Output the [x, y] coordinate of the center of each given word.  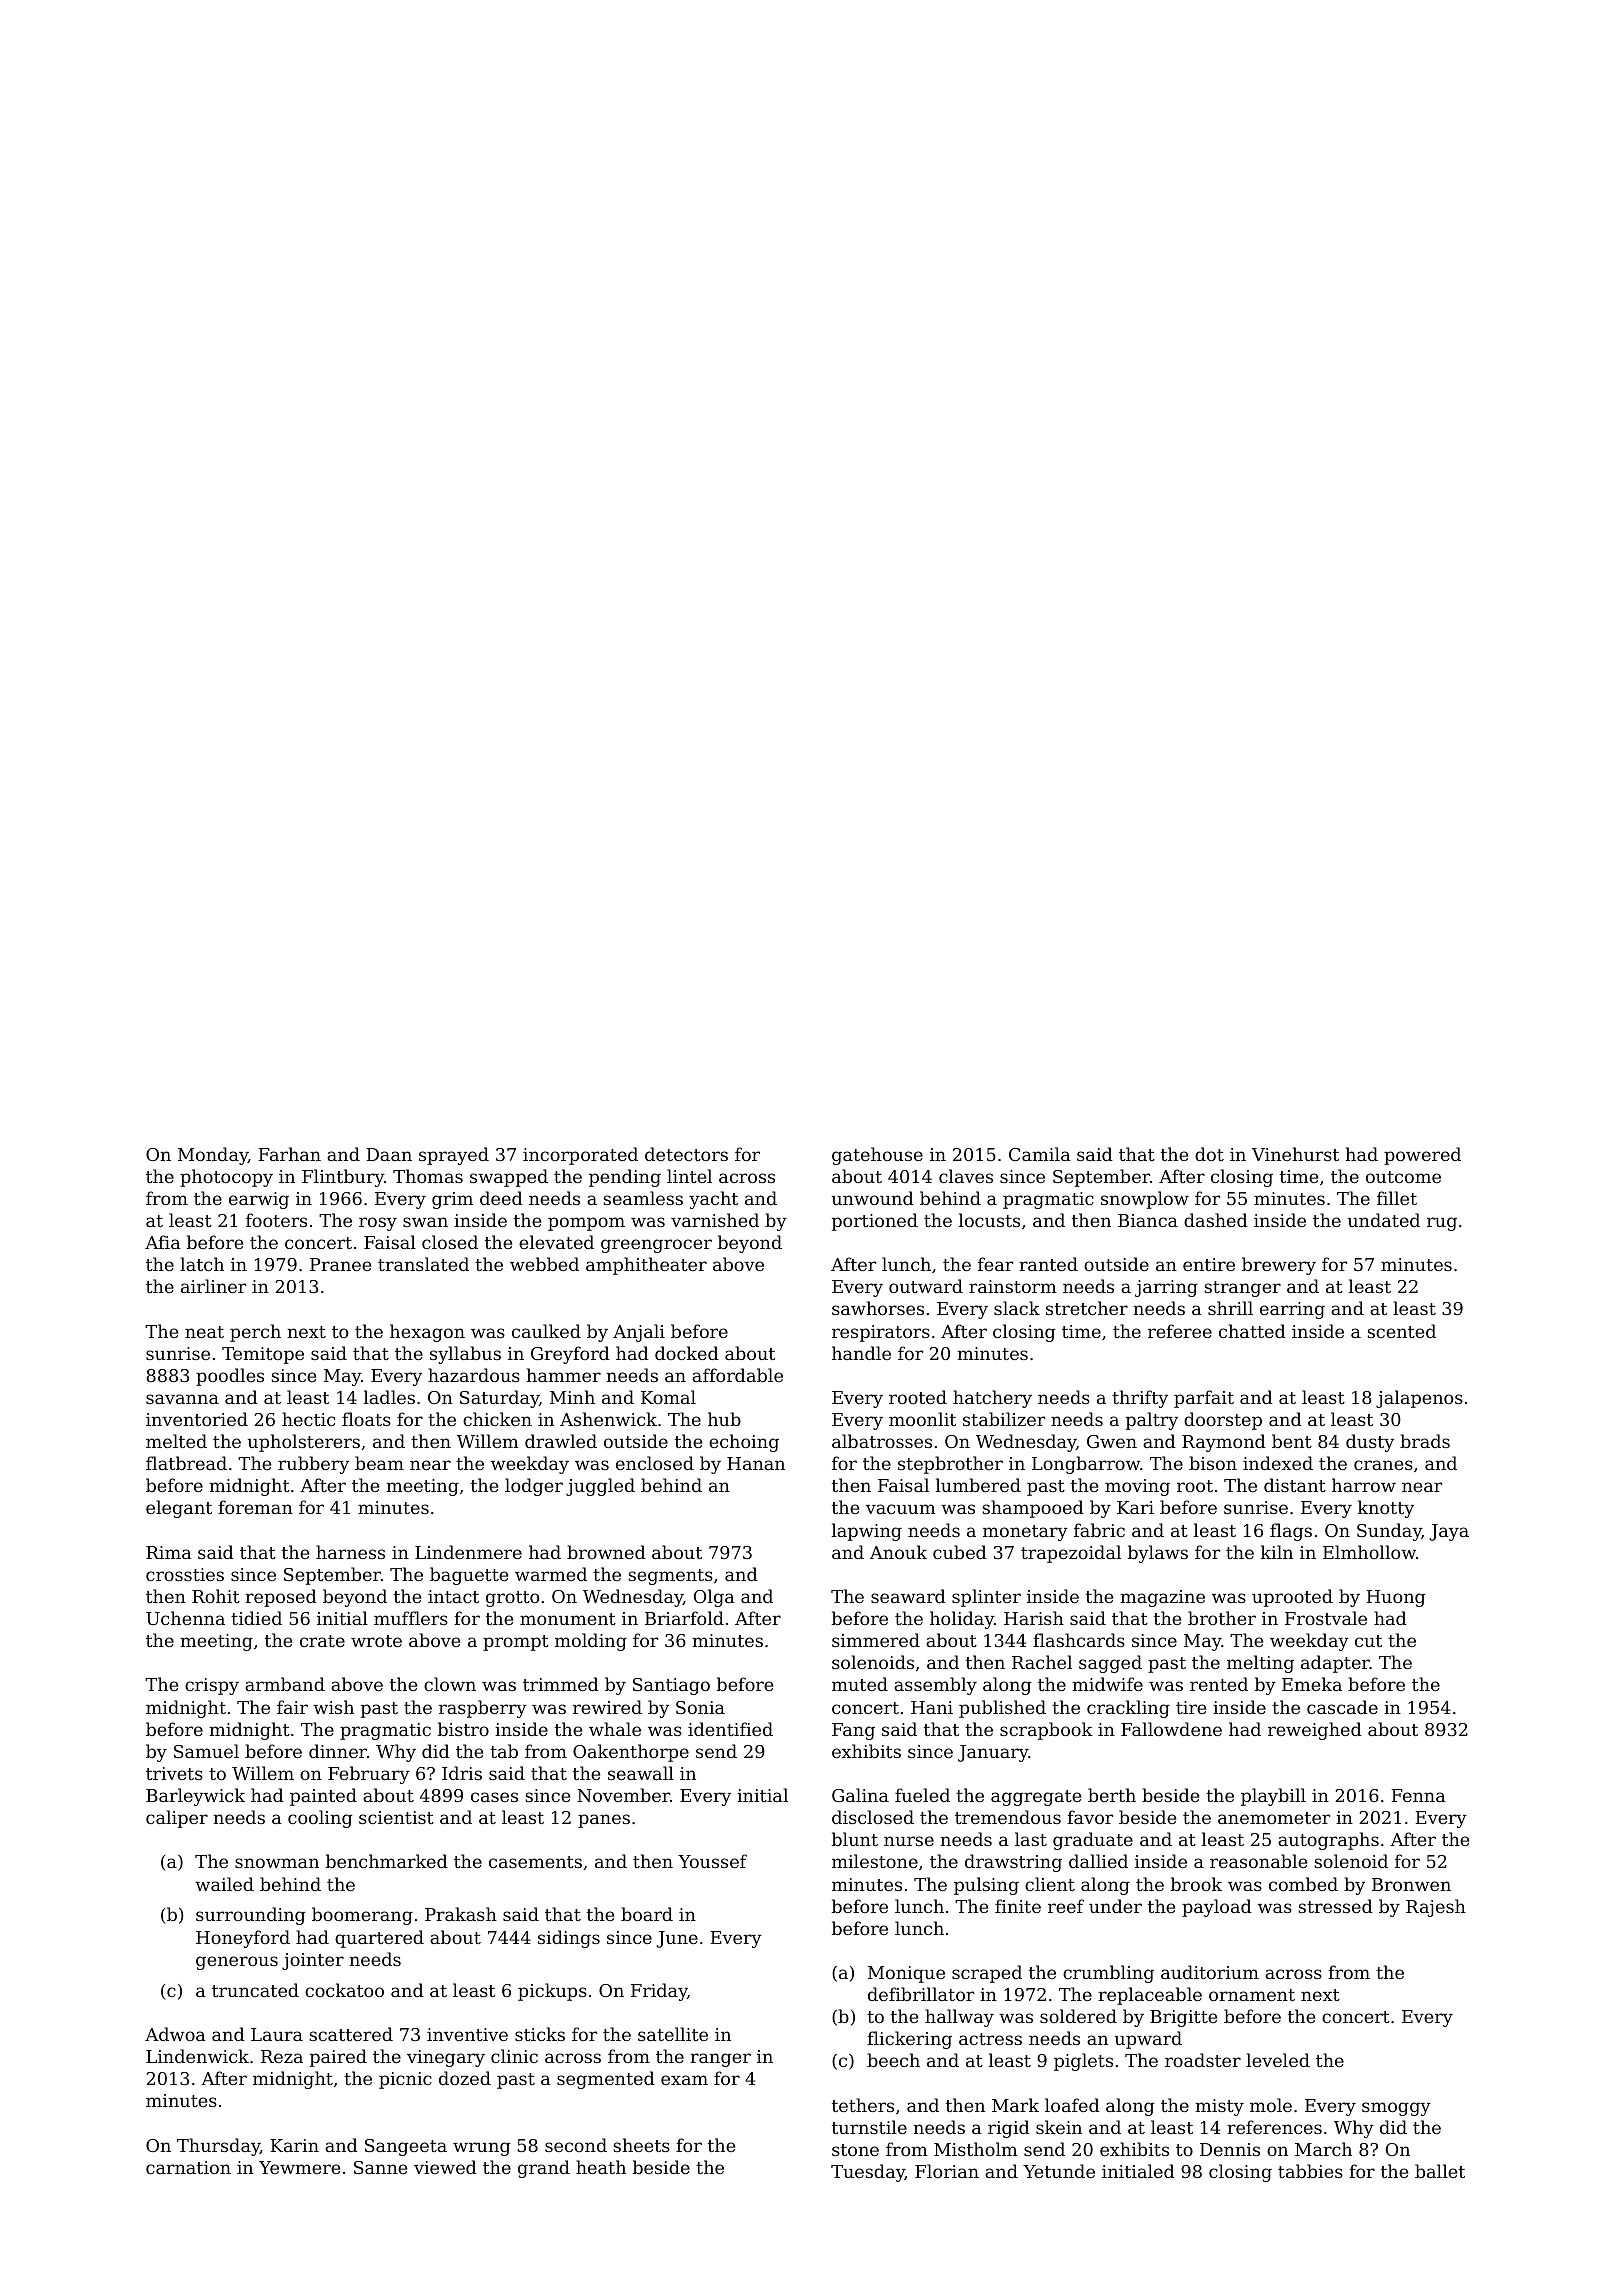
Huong [1396, 1598]
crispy [212, 1686]
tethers [863, 2105]
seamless [643, 1198]
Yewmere [299, 2167]
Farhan [290, 1154]
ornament [1252, 1995]
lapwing [867, 1532]
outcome [1403, 1177]
